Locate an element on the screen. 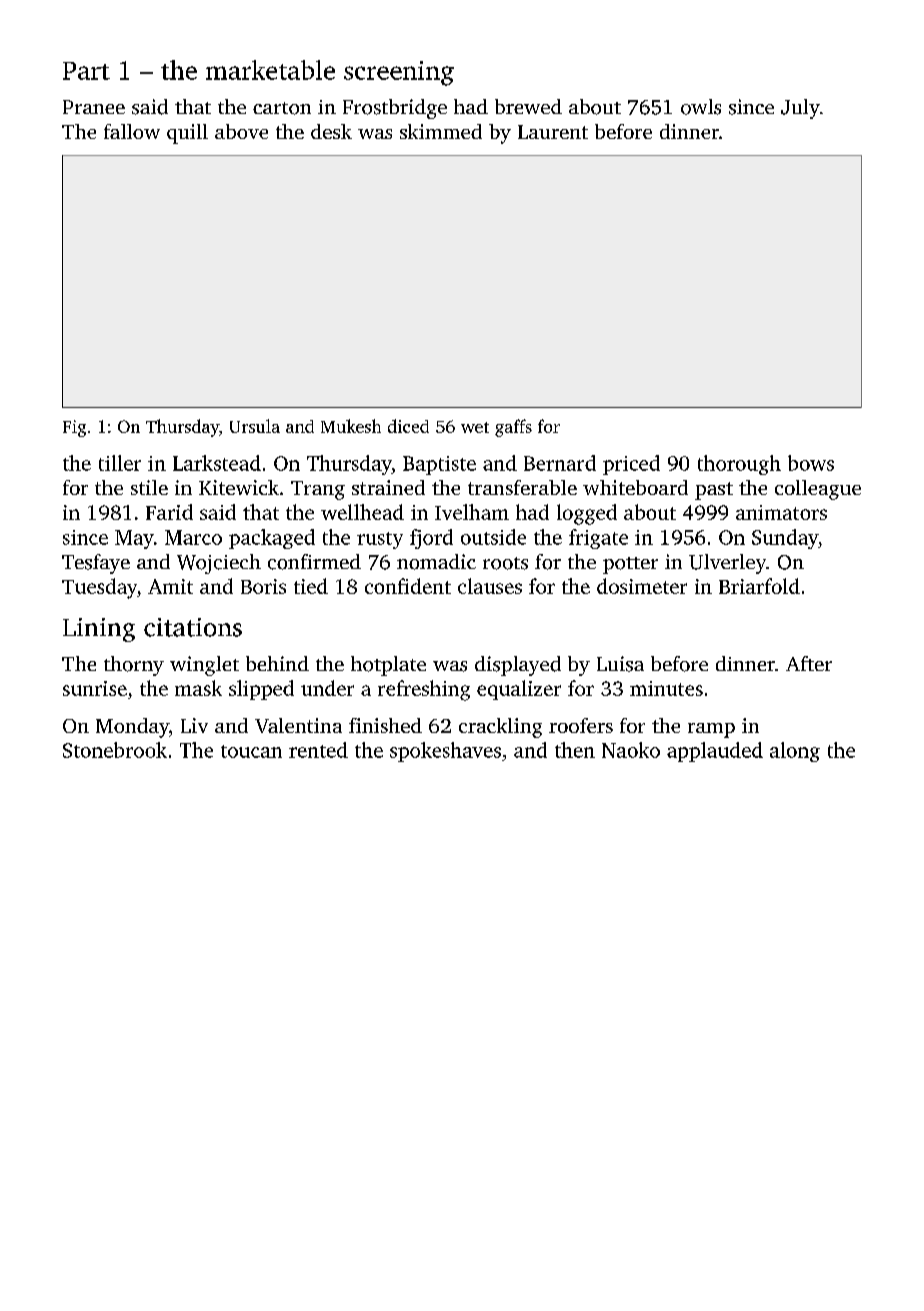 This screenshot has height=1311, width=924. tiller is located at coordinates (120, 463).
